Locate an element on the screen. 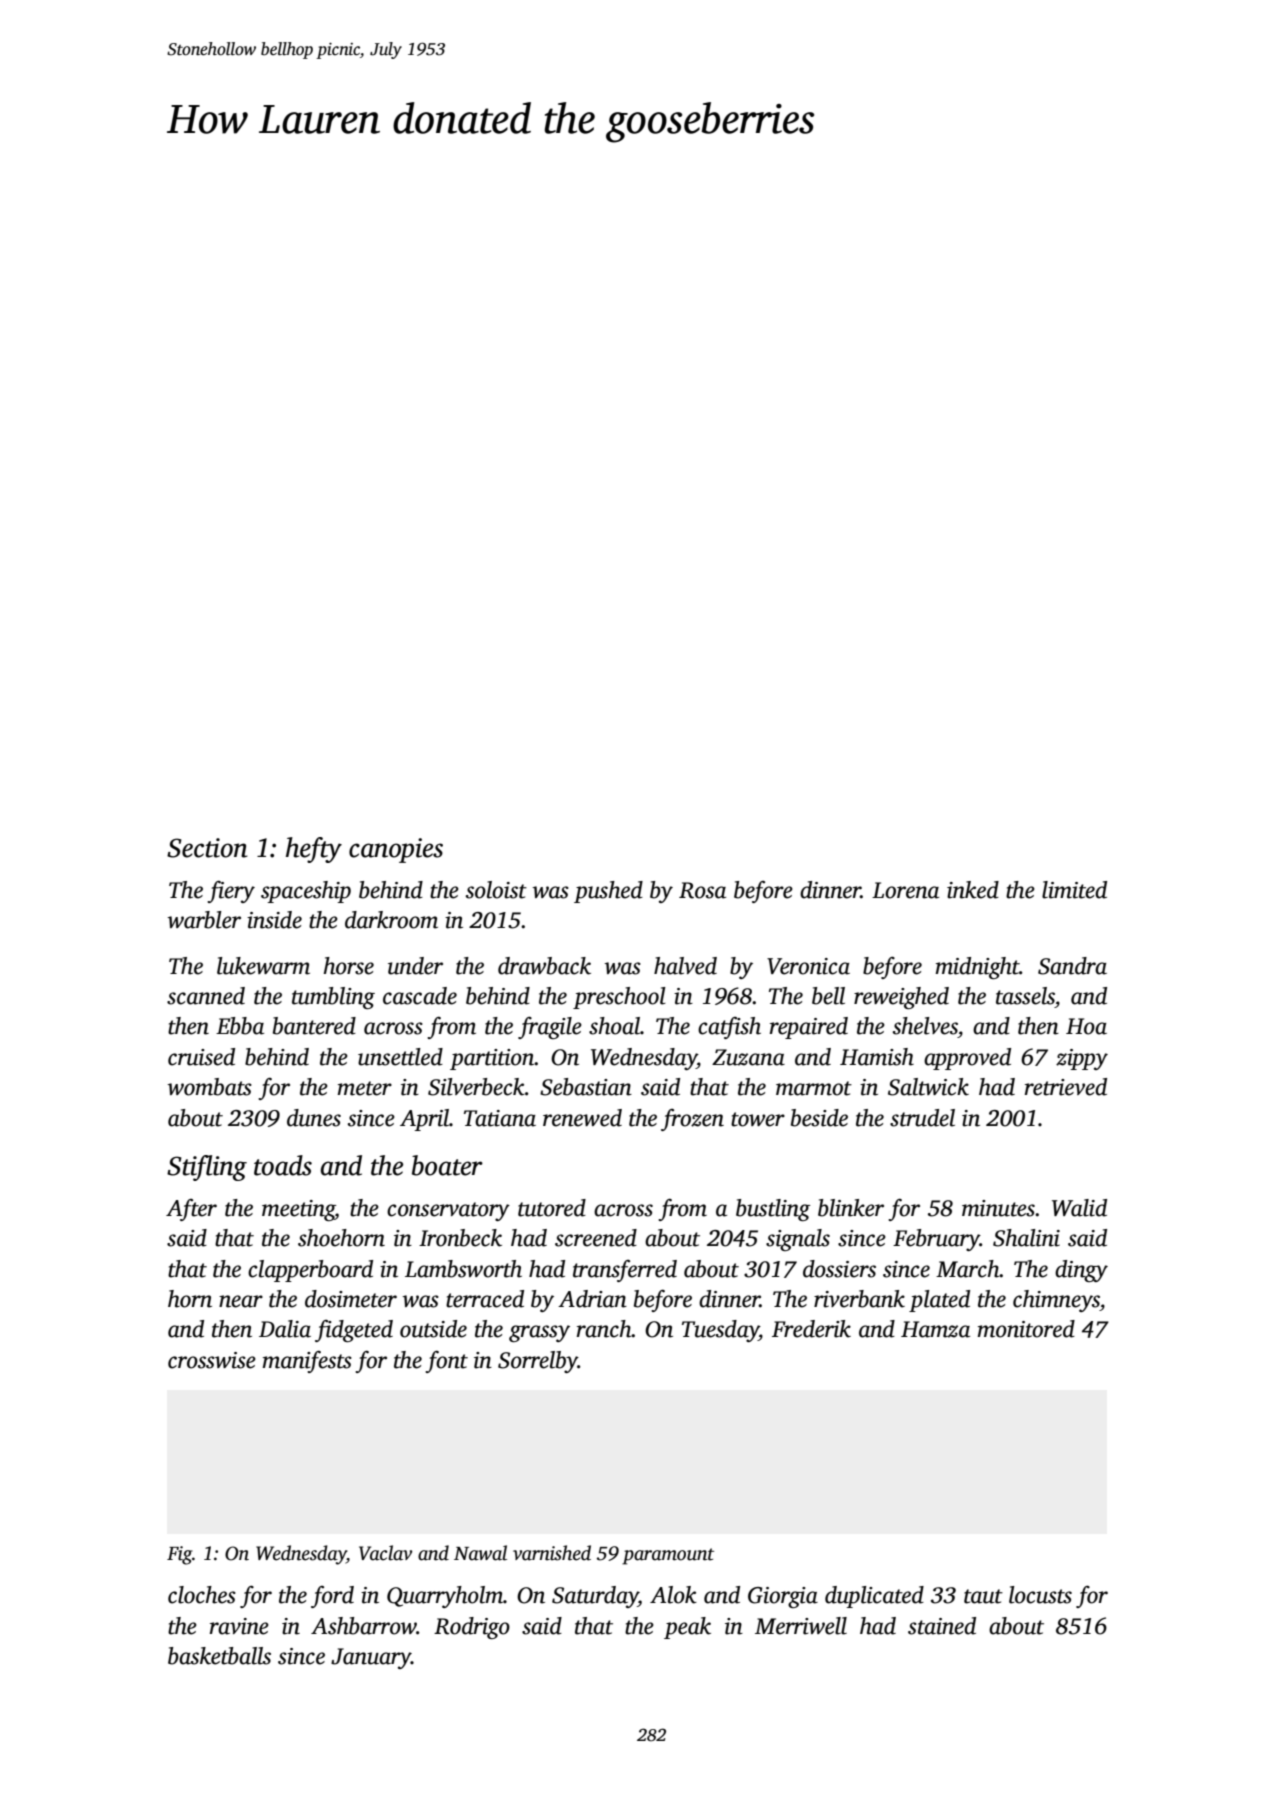  frozen is located at coordinates (692, 1120).
